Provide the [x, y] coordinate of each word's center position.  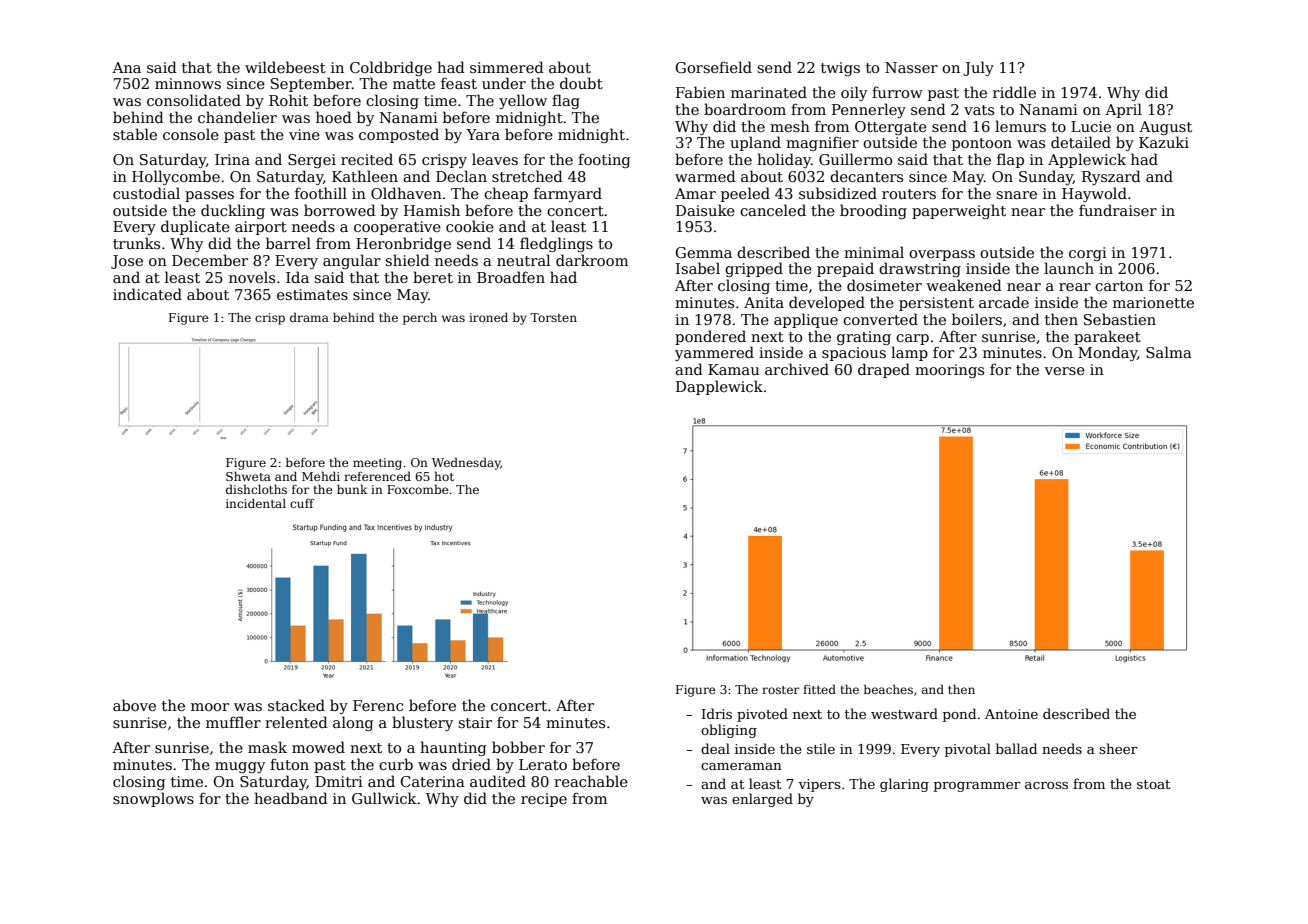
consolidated [194, 100]
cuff [302, 503]
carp [912, 339]
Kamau [733, 369]
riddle [1014, 92]
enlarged [762, 800]
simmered [507, 67]
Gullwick [384, 798]
